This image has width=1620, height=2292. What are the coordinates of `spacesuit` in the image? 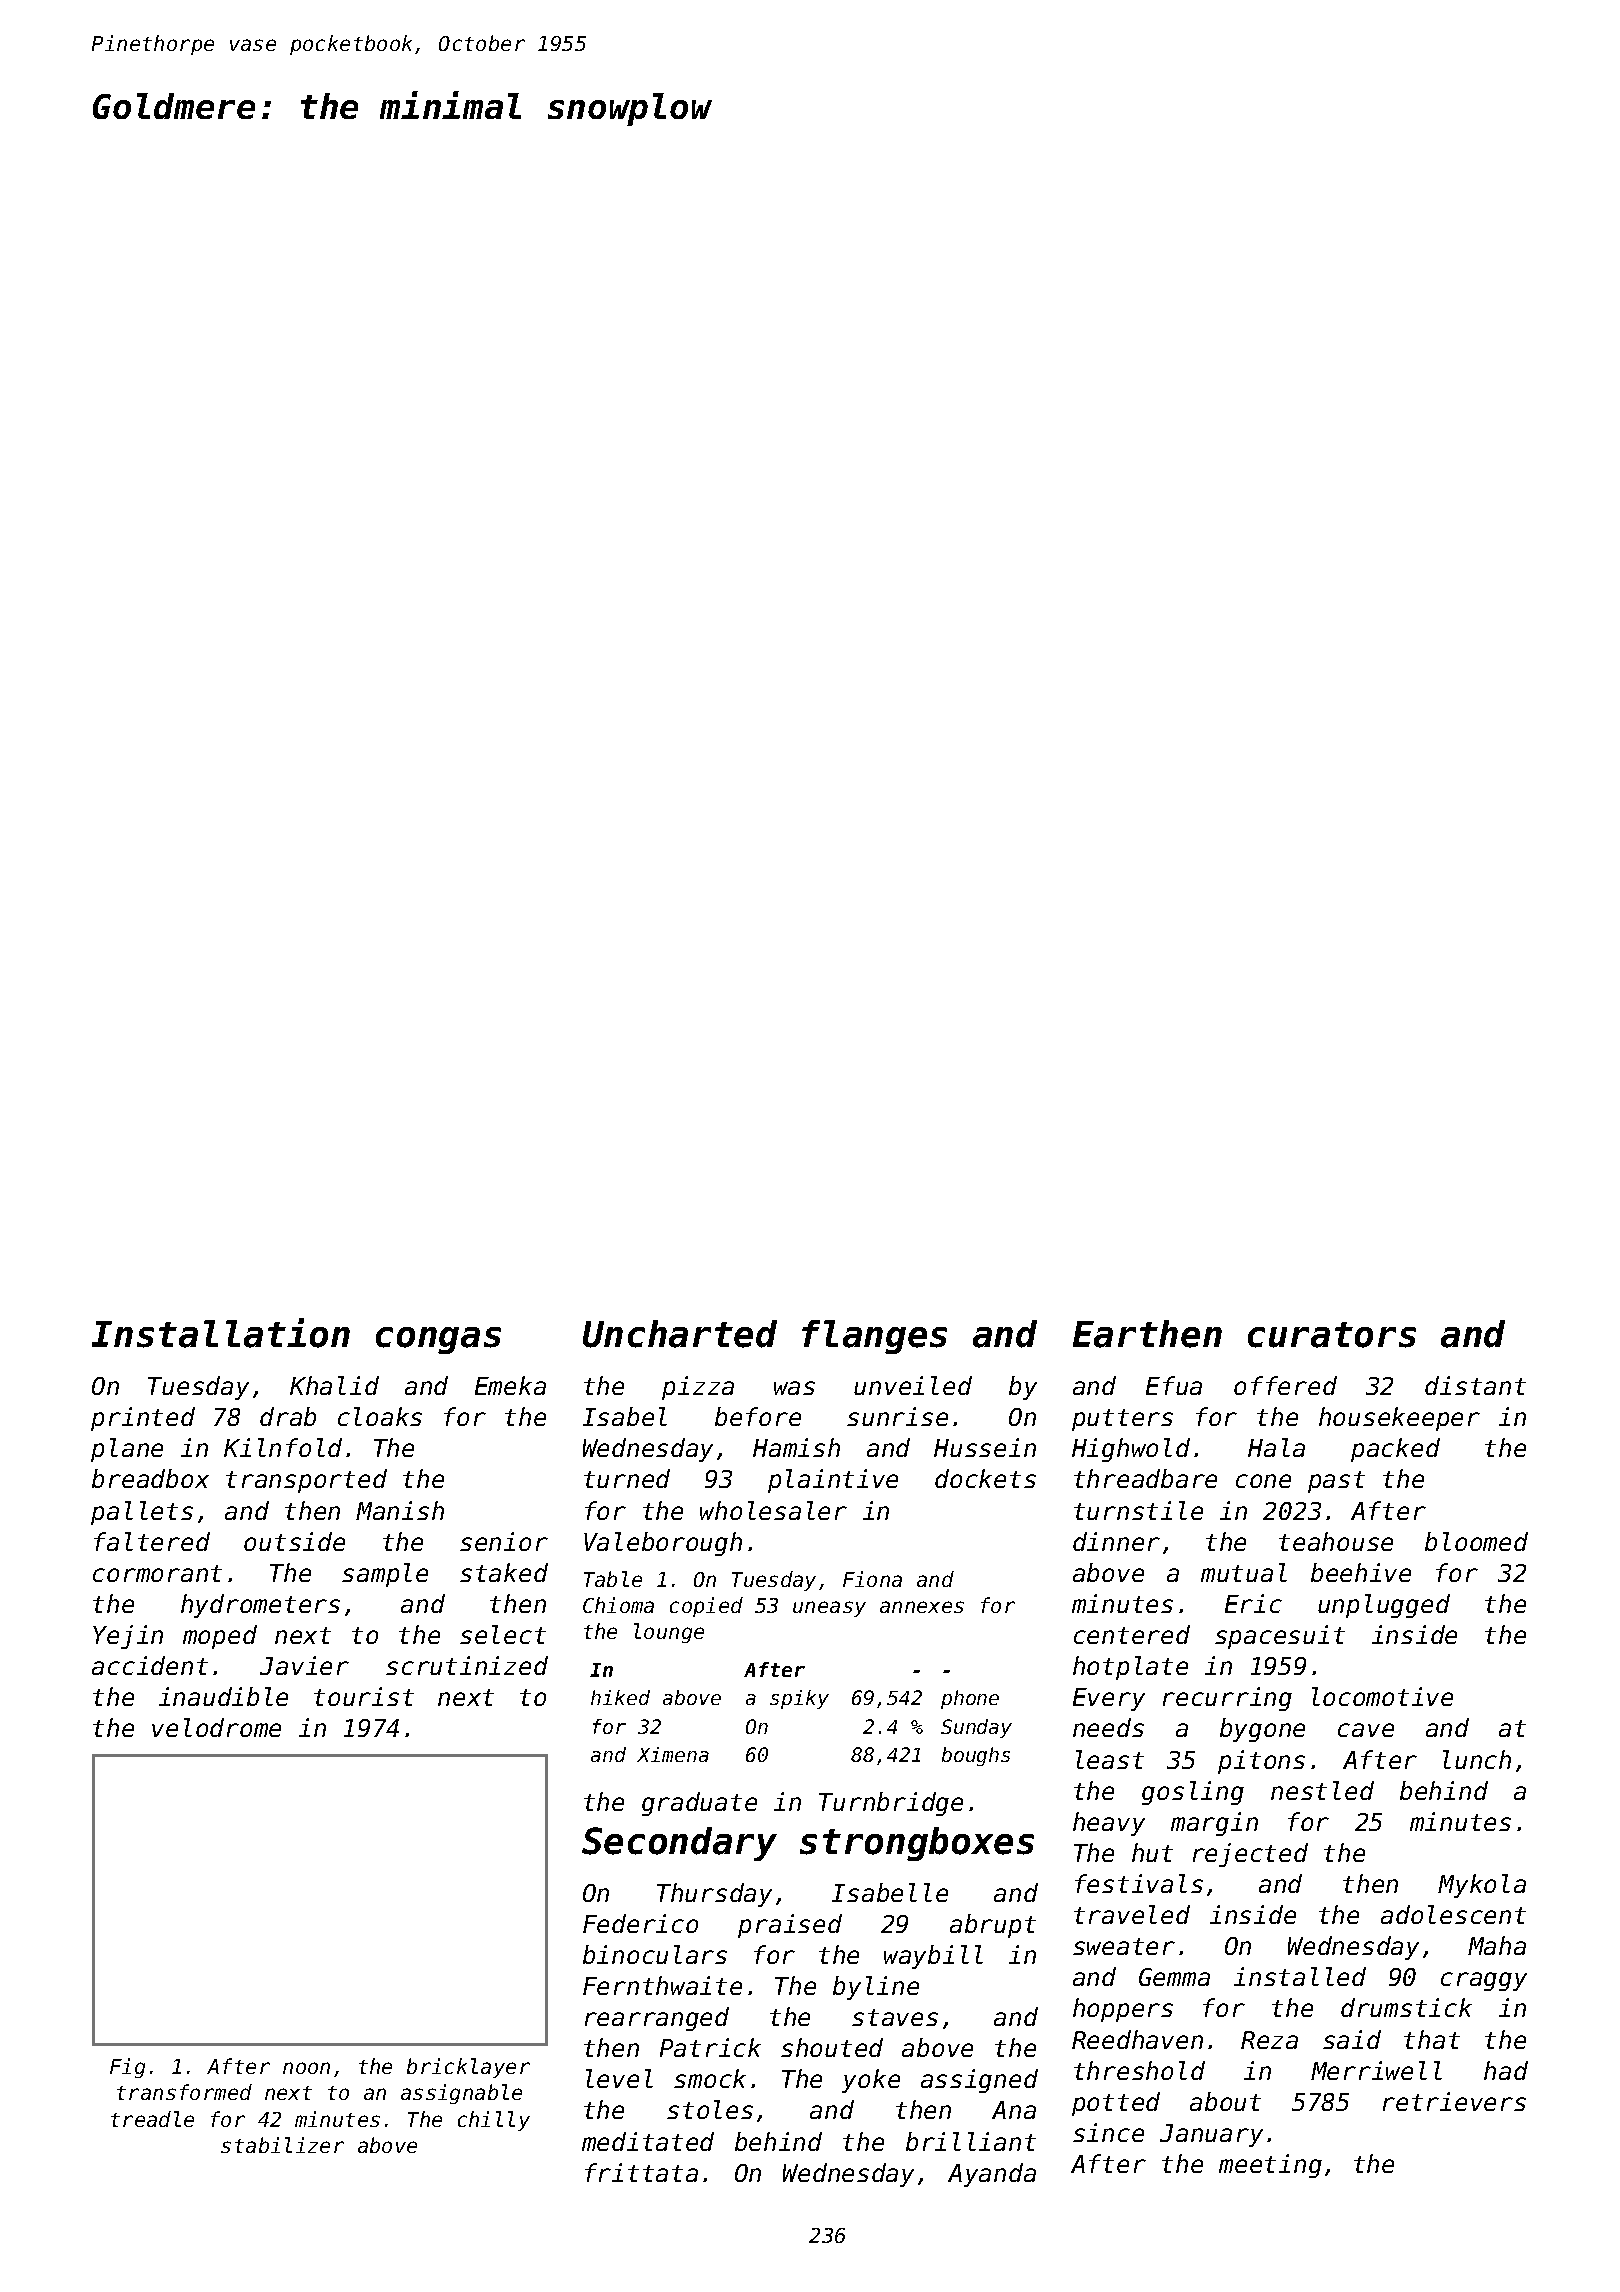 It's located at (1280, 1637).
